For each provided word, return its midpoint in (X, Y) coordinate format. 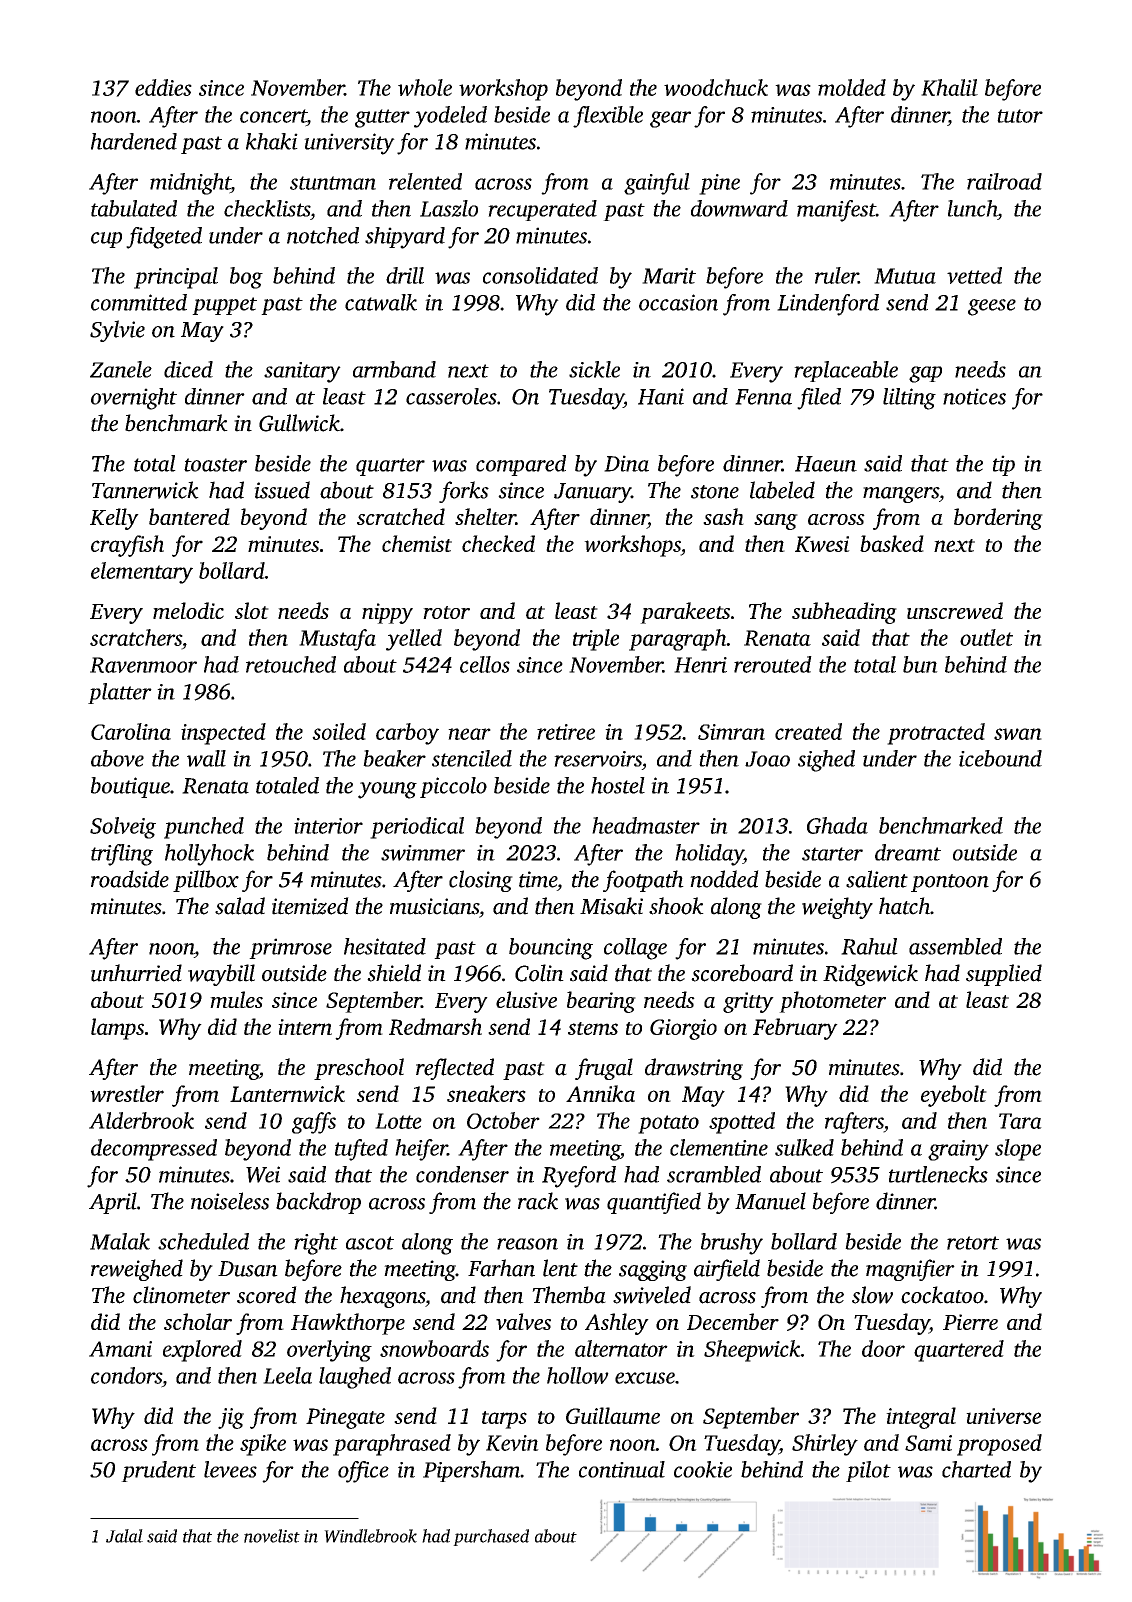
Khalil (949, 87)
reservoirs (598, 759)
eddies (163, 87)
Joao (767, 759)
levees (230, 1469)
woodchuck (716, 87)
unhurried (136, 973)
